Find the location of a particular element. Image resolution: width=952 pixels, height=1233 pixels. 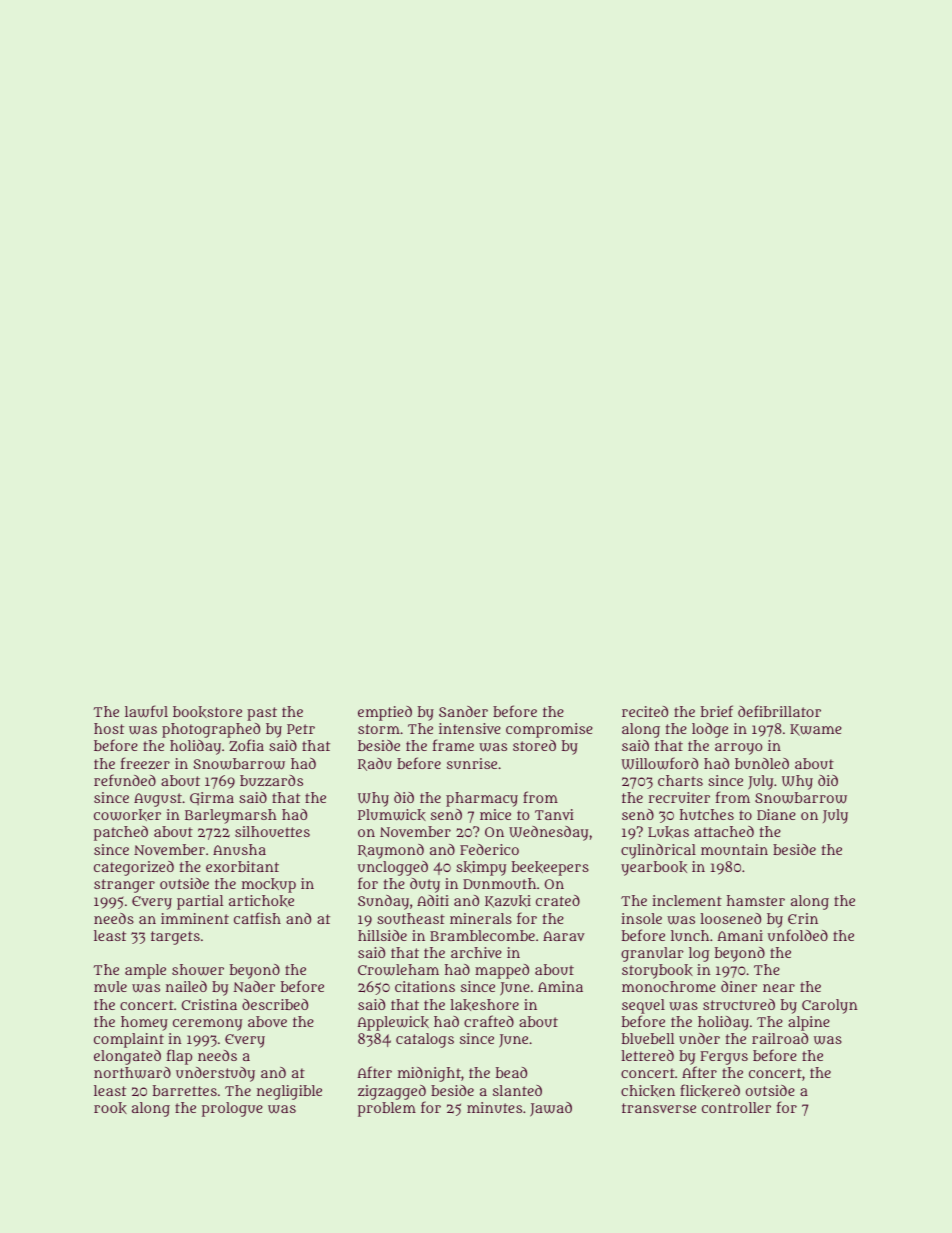

Sander is located at coordinates (463, 711).
